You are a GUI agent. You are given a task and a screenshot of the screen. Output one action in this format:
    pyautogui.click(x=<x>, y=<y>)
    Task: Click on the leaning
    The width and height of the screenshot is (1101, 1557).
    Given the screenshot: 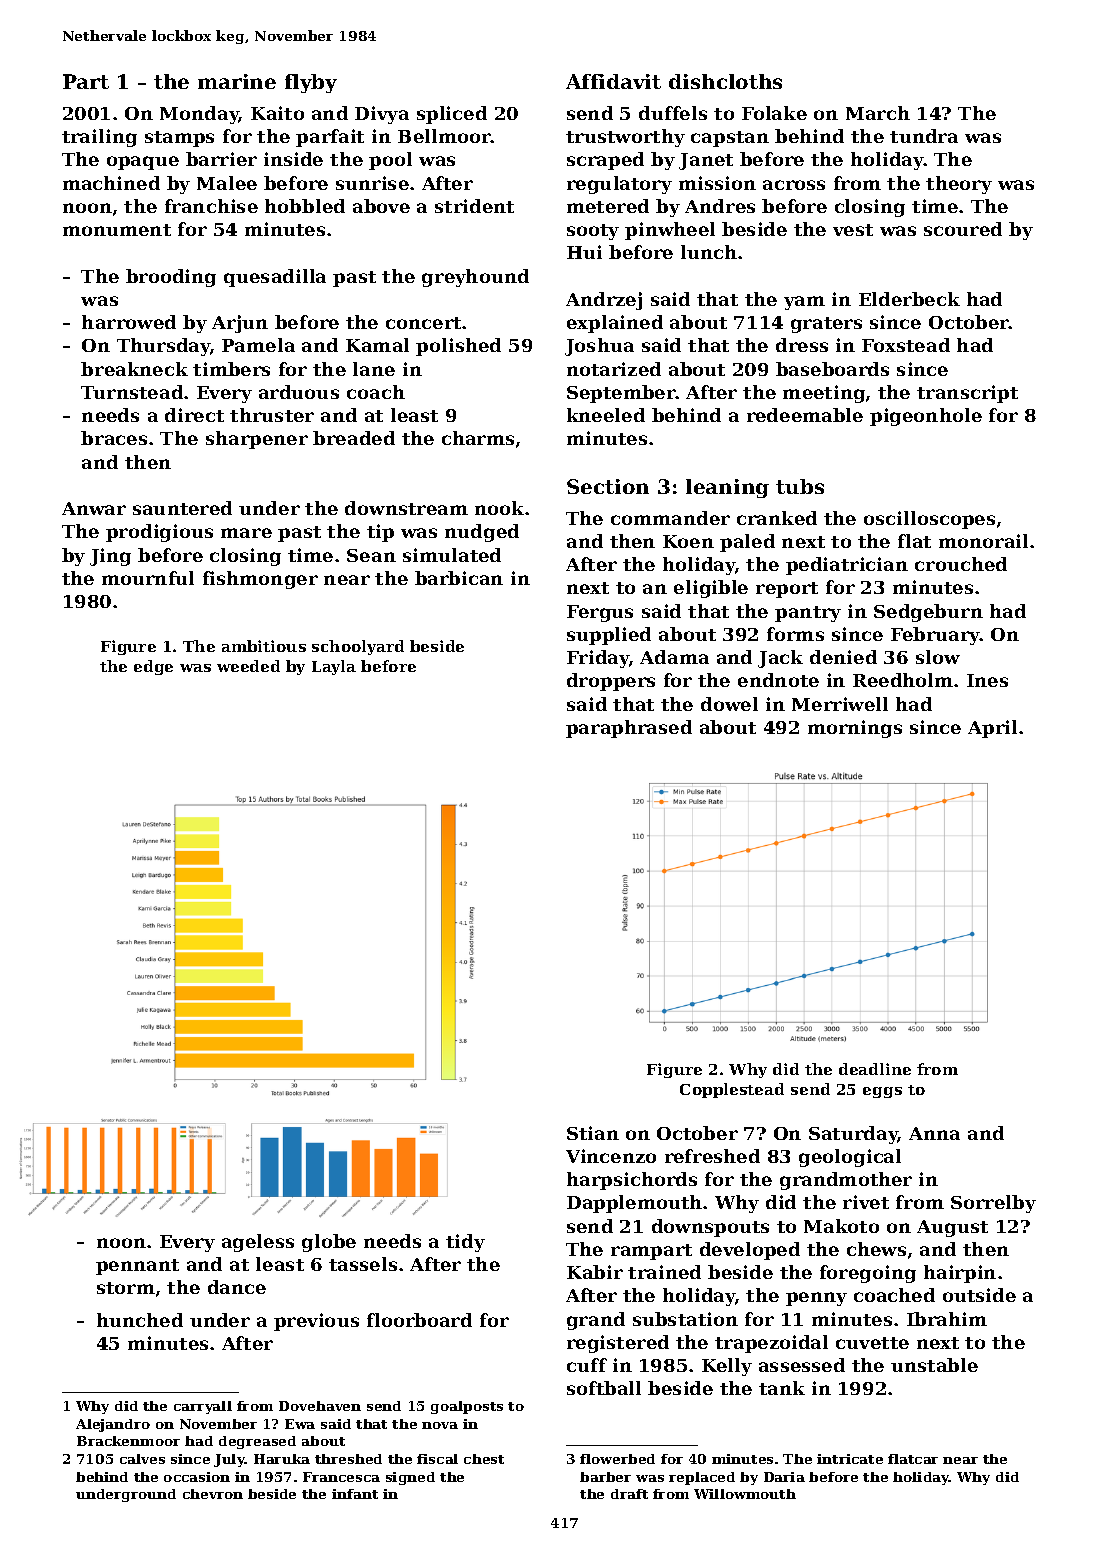 What is the action you would take?
    pyautogui.click(x=727, y=488)
